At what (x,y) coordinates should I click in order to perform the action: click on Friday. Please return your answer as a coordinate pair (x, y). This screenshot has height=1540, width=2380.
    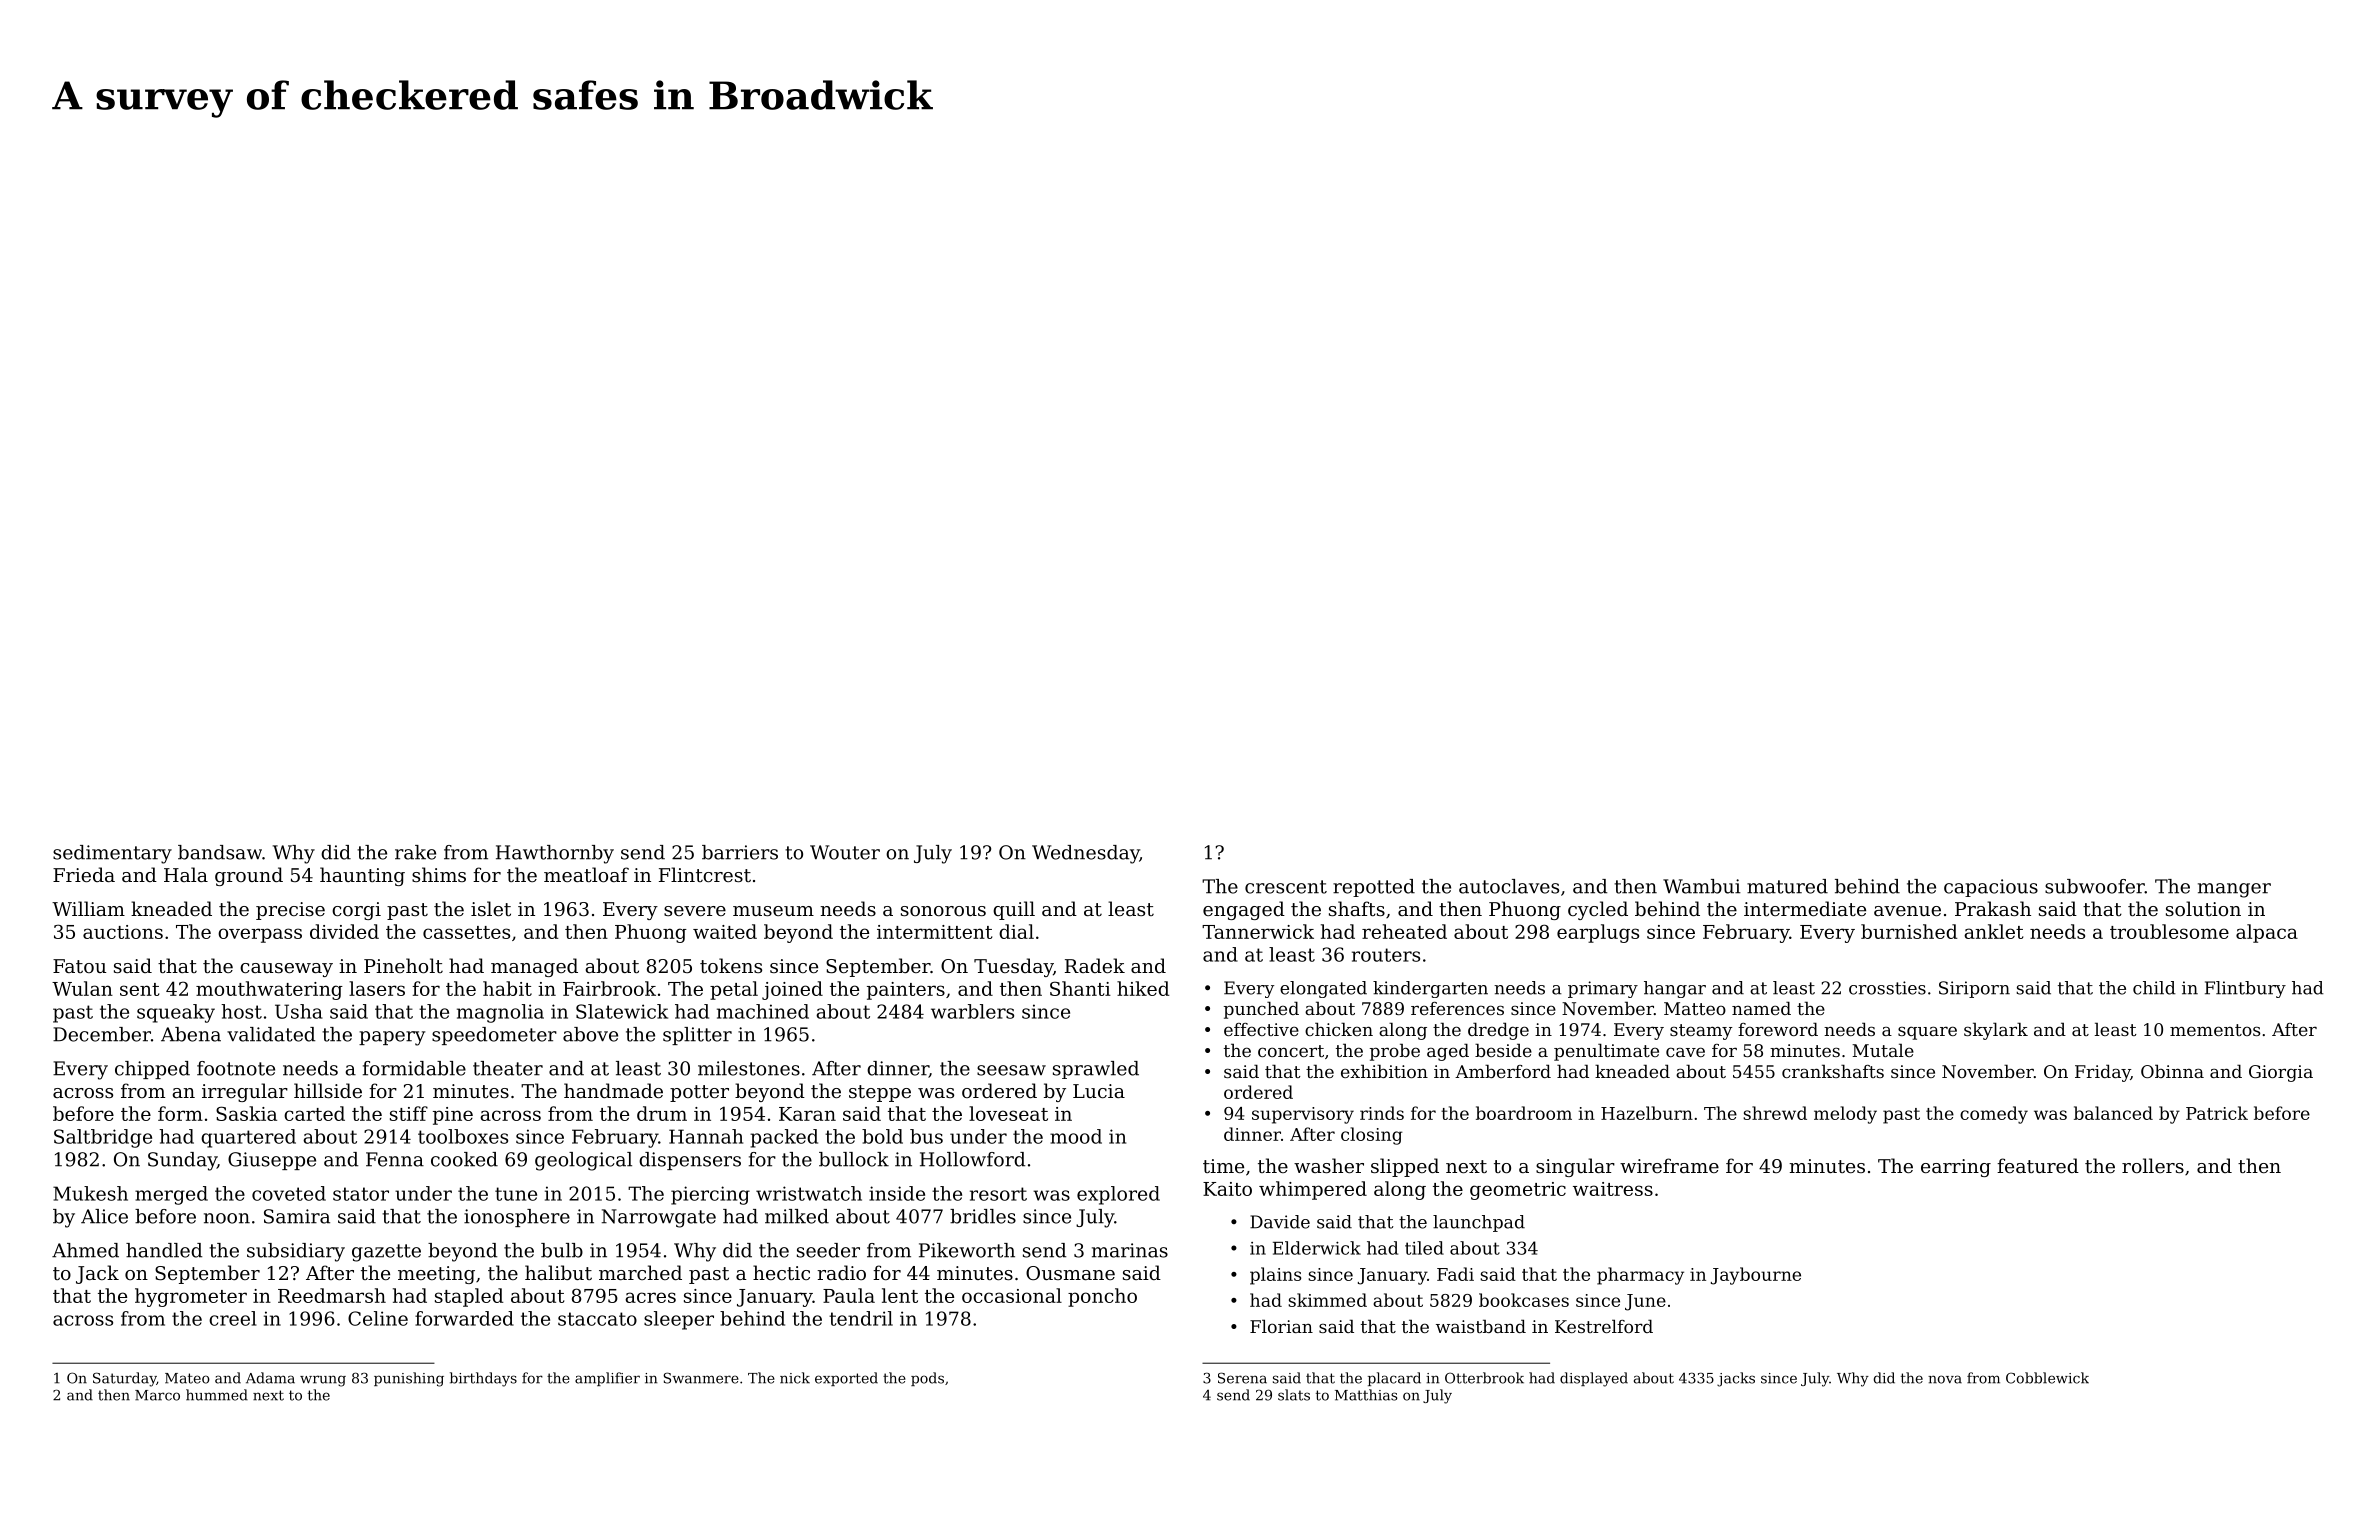
    Looking at the image, I should click on (2103, 1073).
